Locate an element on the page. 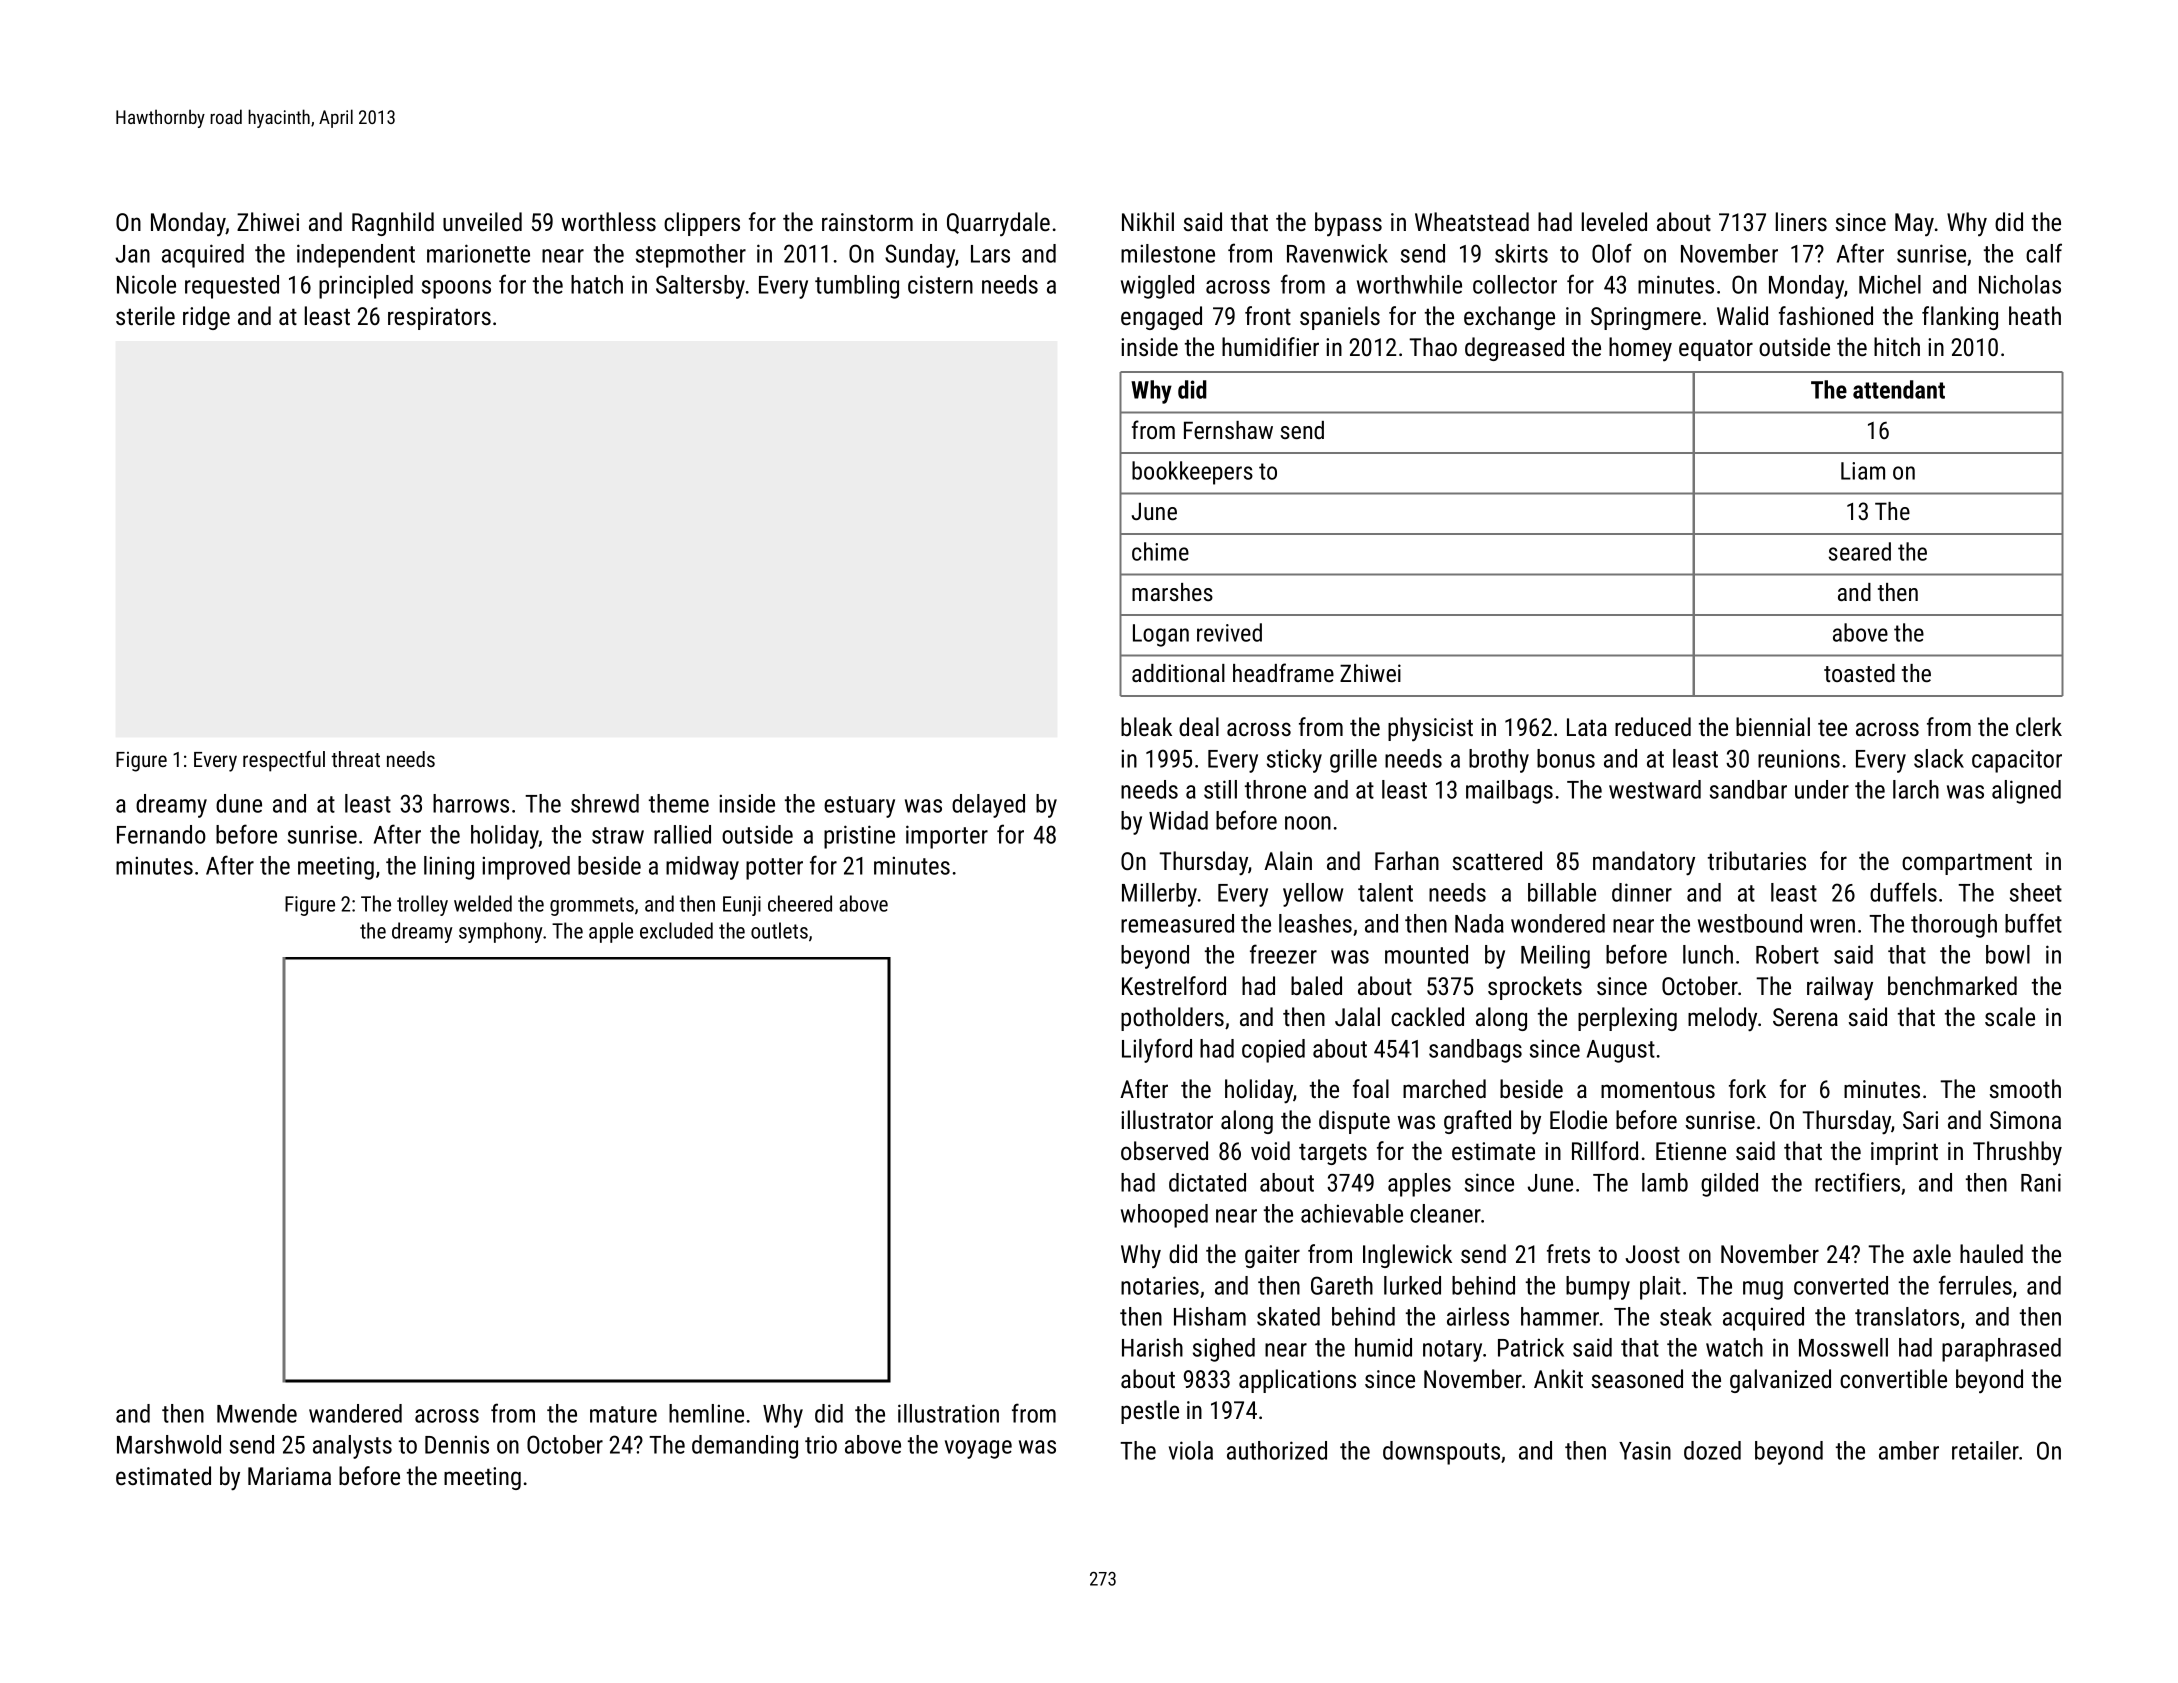  bypass is located at coordinates (1348, 224).
